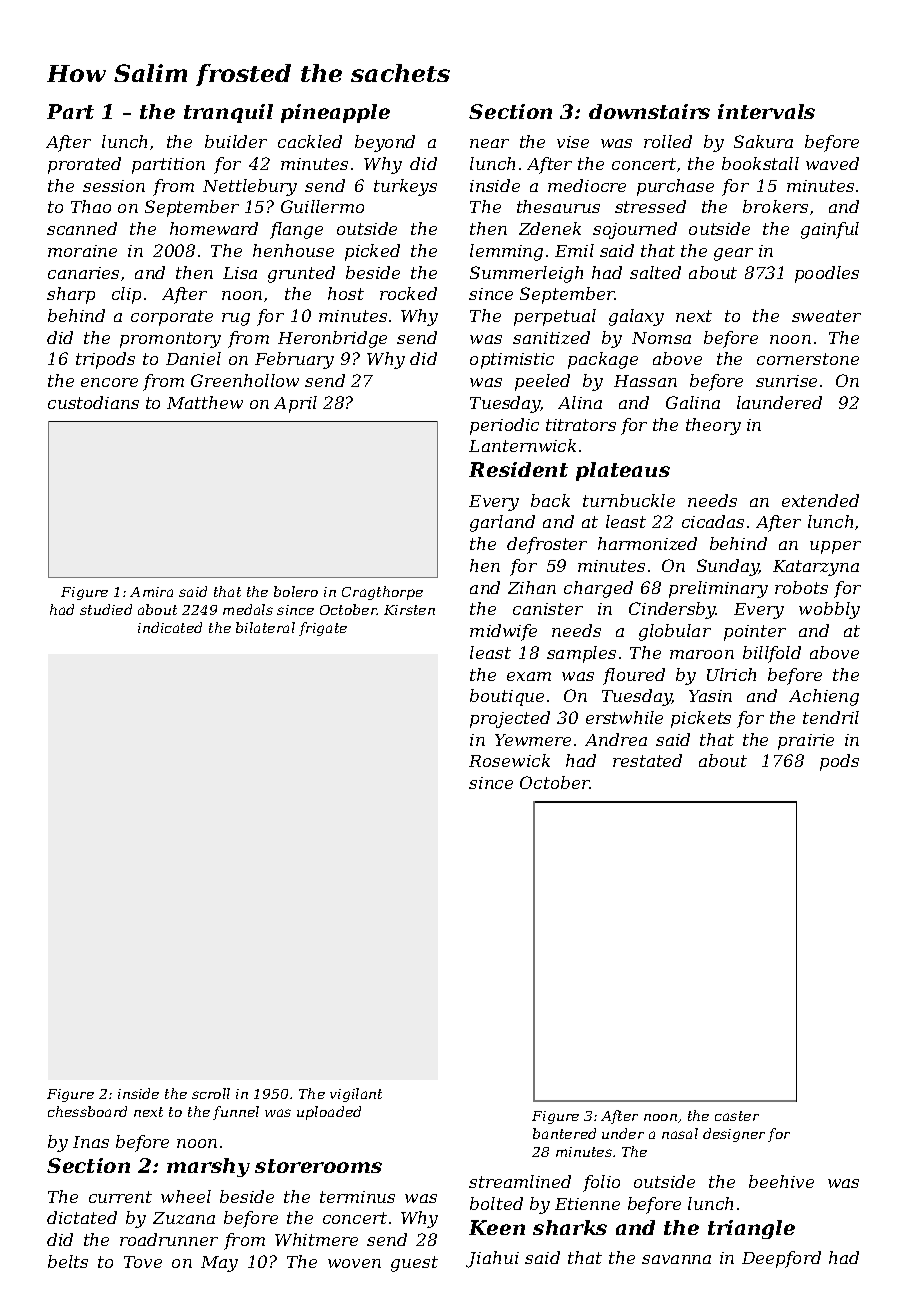  What do you see at coordinates (647, 760) in the screenshot?
I see `restated` at bounding box center [647, 760].
